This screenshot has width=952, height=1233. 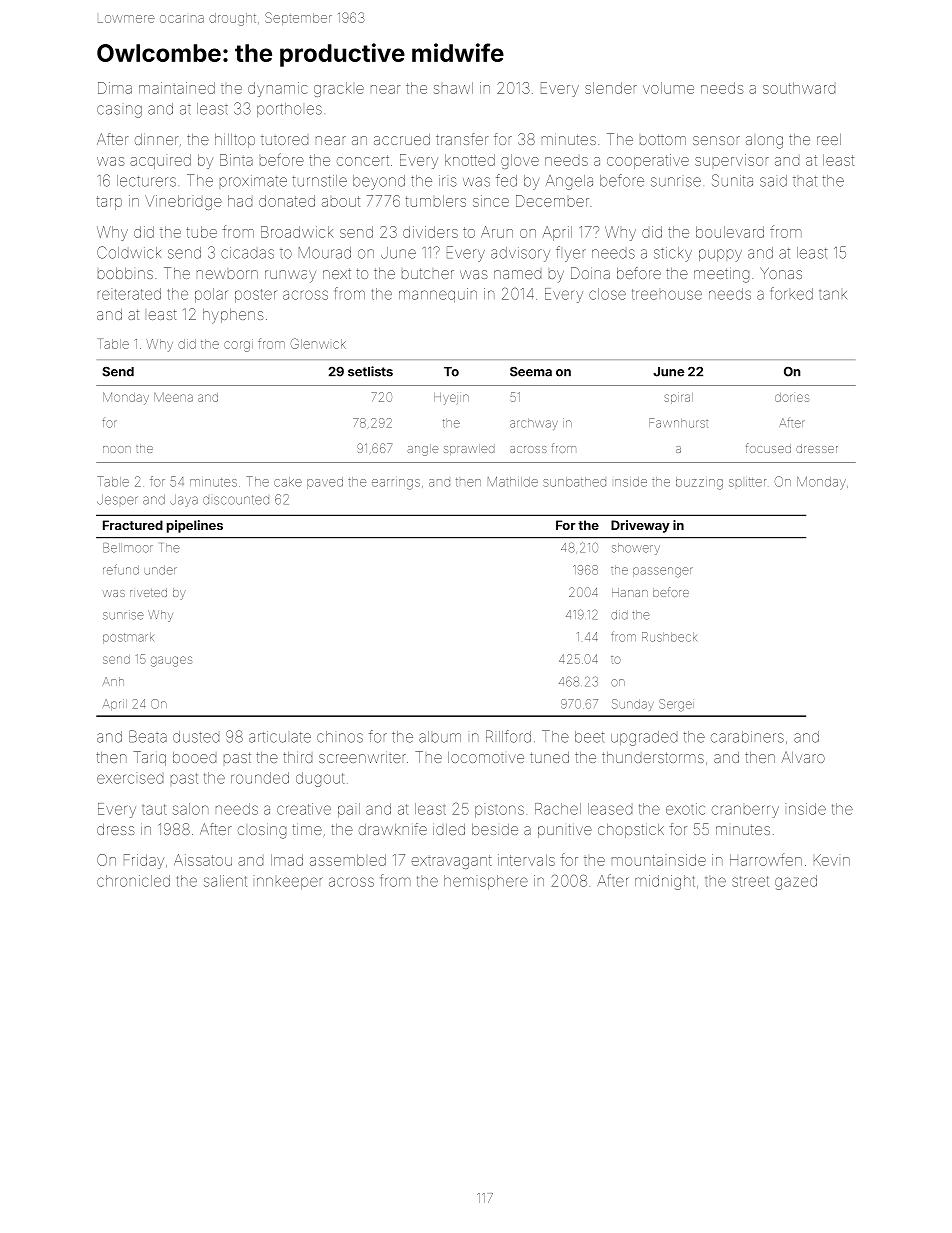 I want to click on extravagant, so click(x=452, y=862).
